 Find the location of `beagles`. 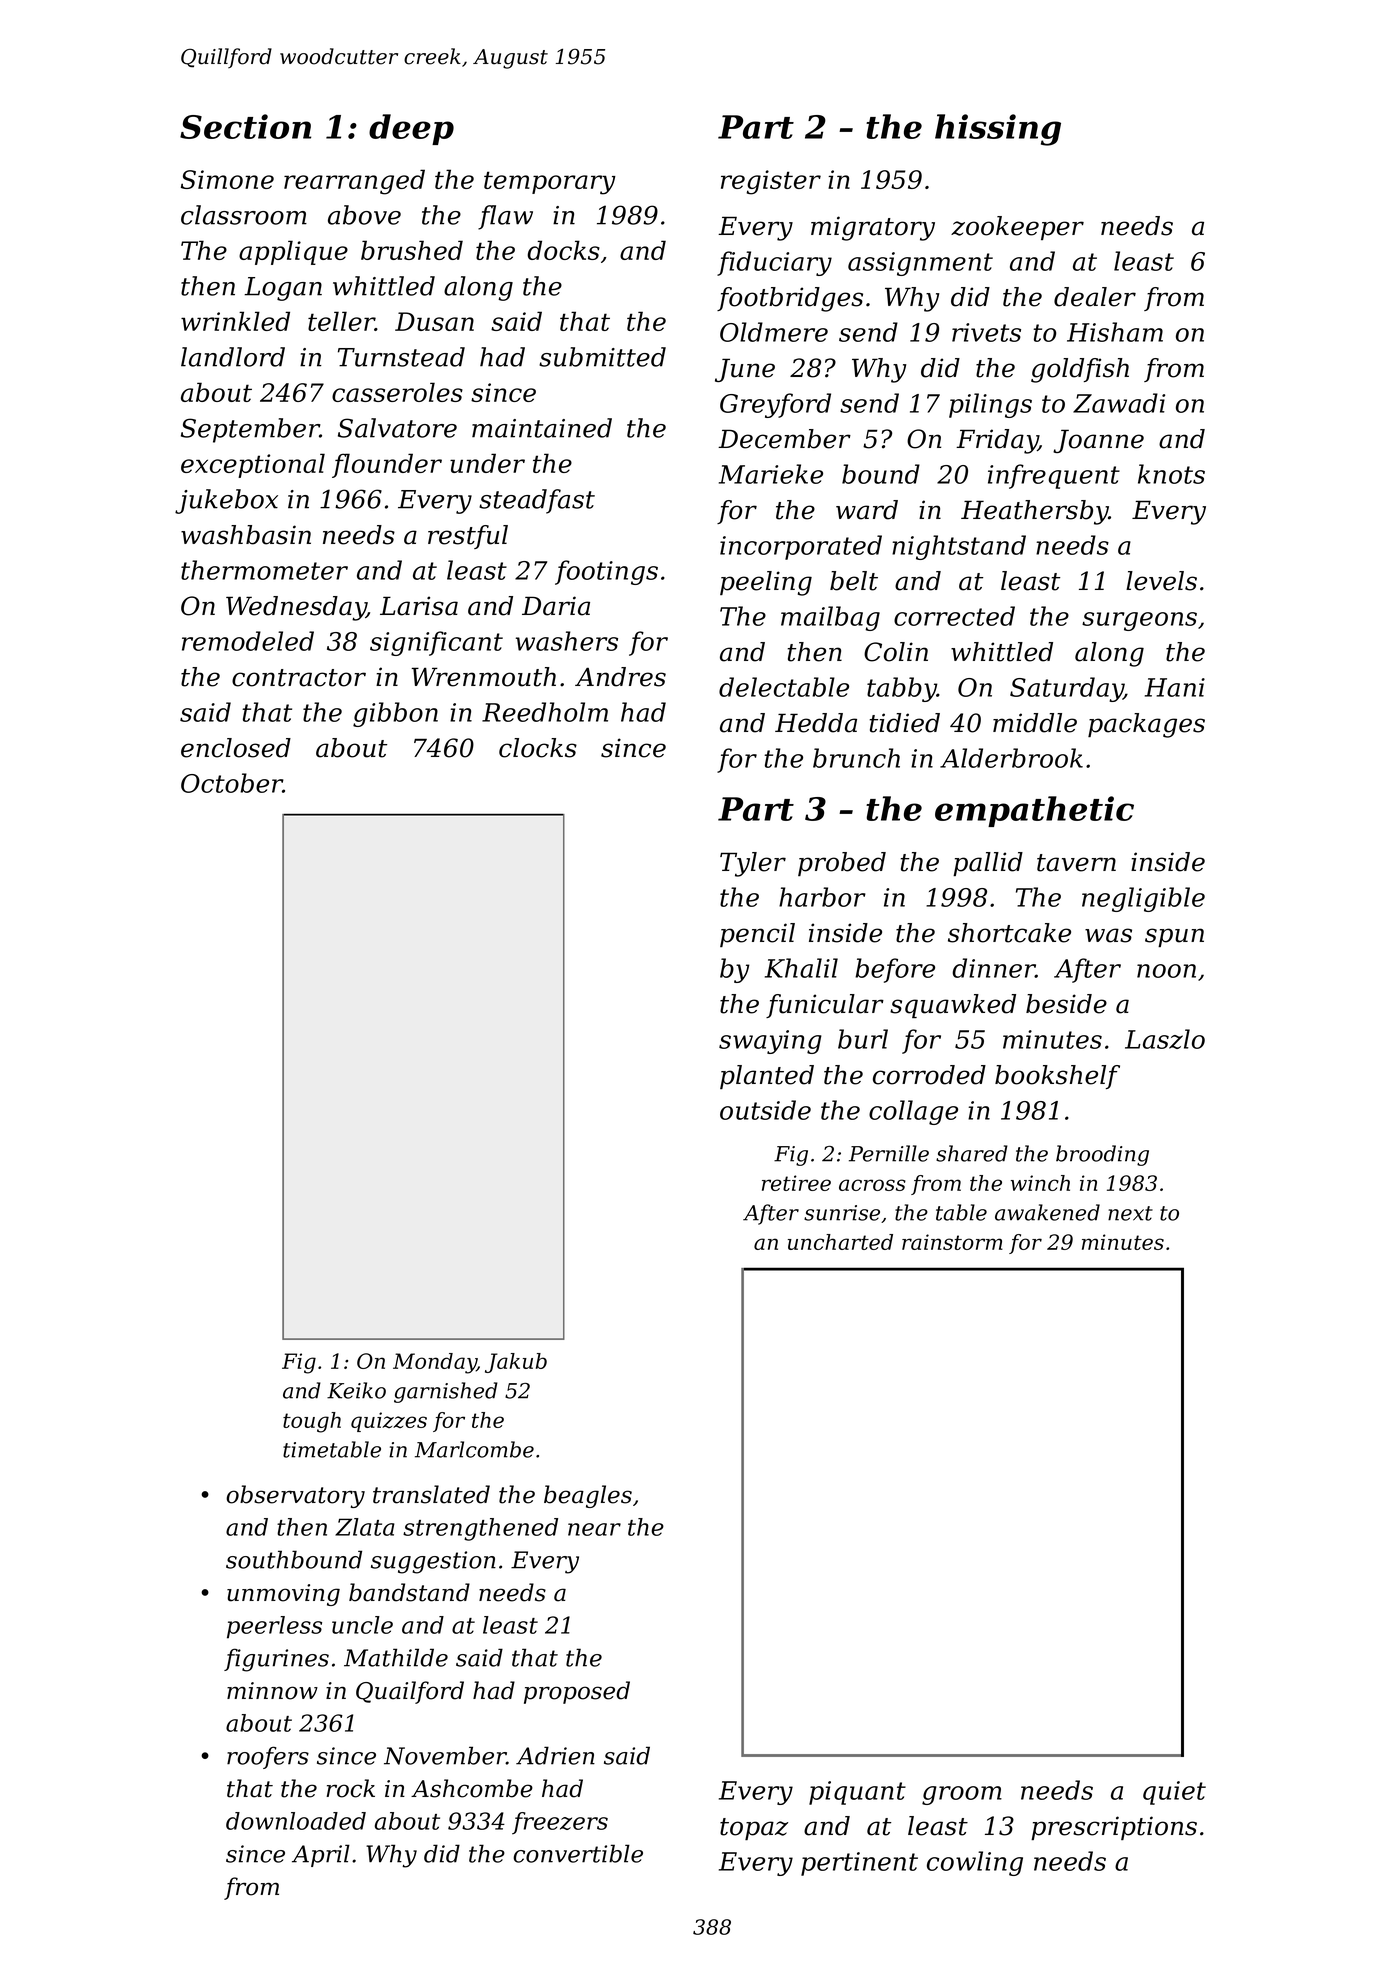

beagles is located at coordinates (588, 1496).
